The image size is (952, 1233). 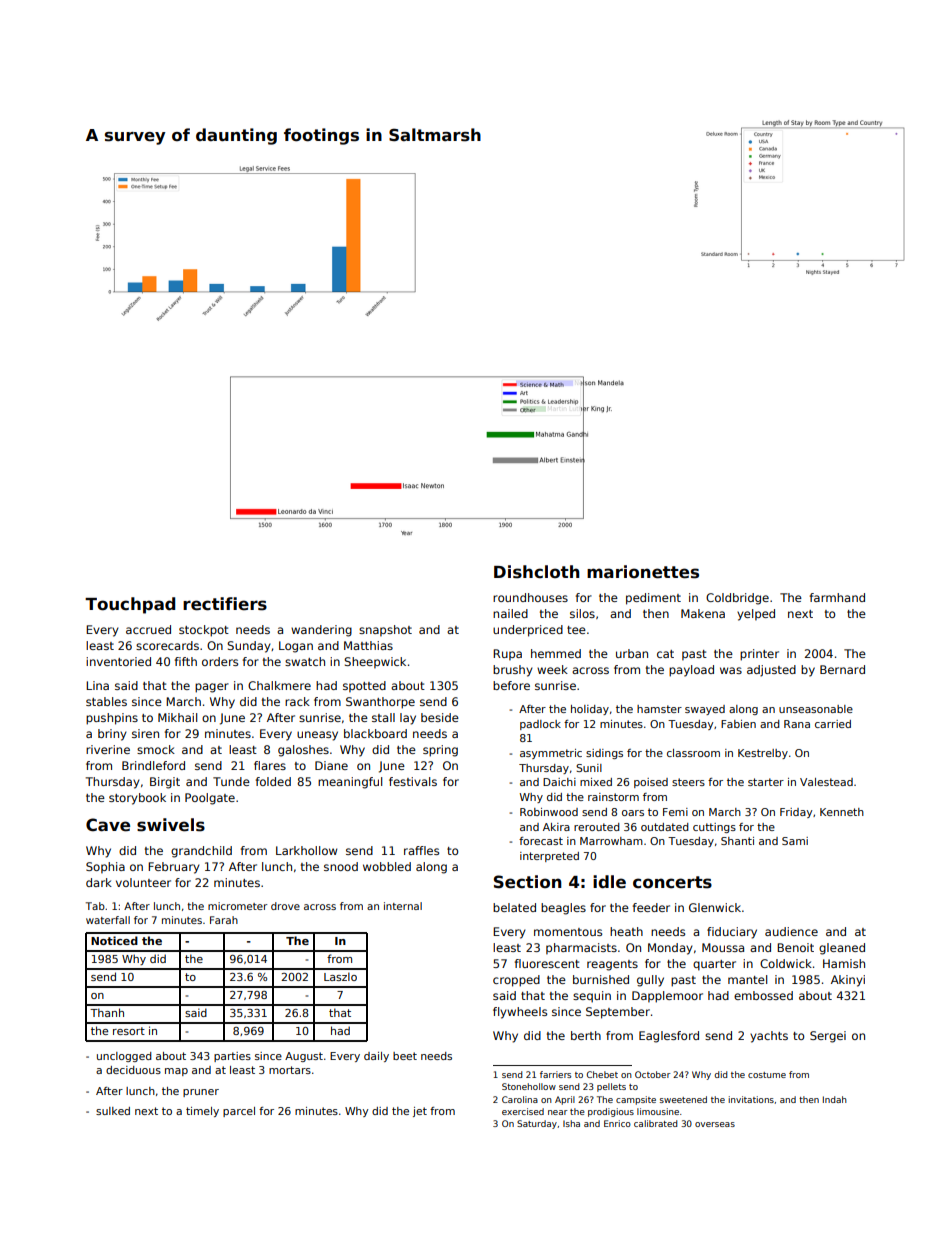 I want to click on belated, so click(x=514, y=907).
